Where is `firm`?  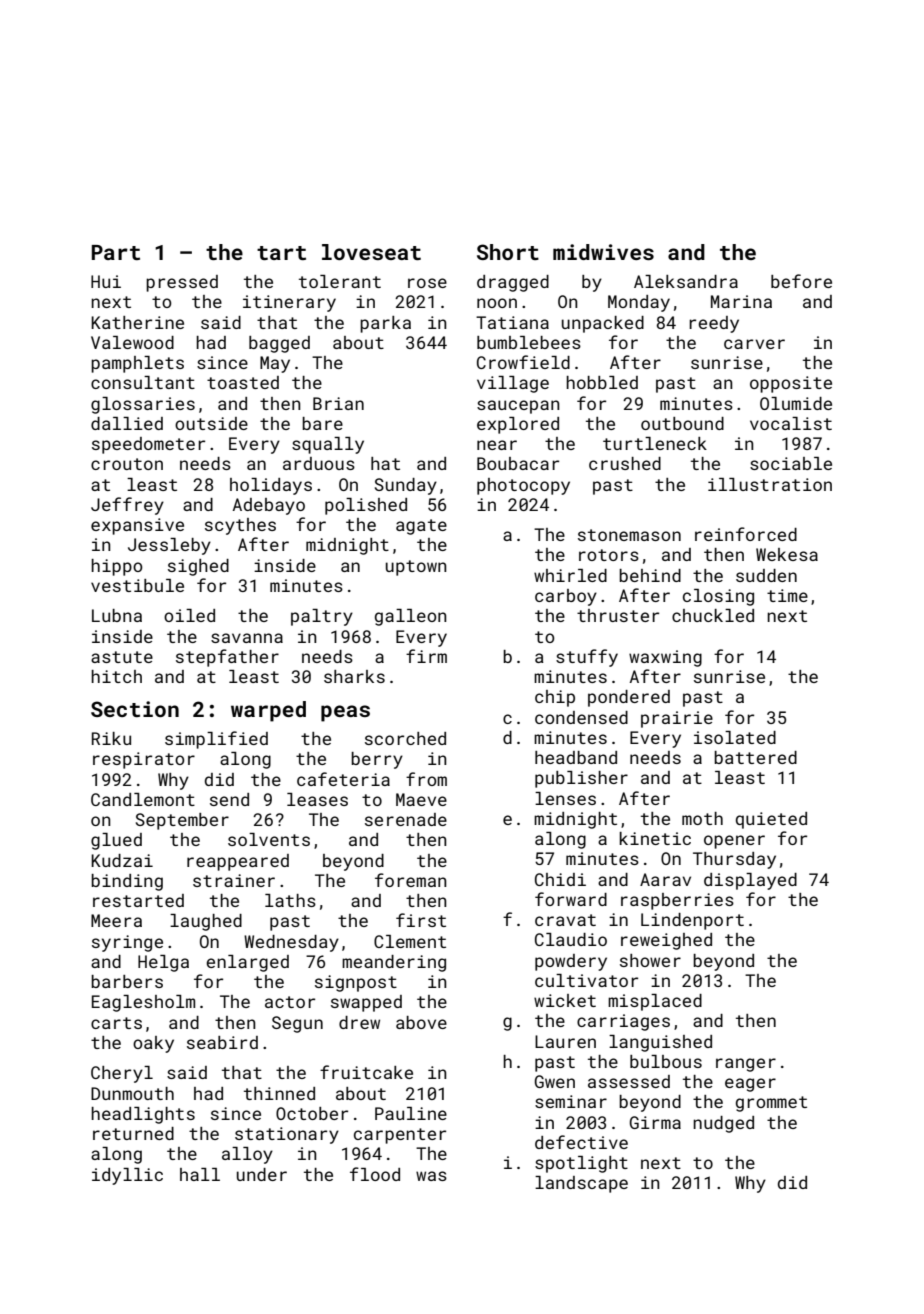
firm is located at coordinates (426, 656).
